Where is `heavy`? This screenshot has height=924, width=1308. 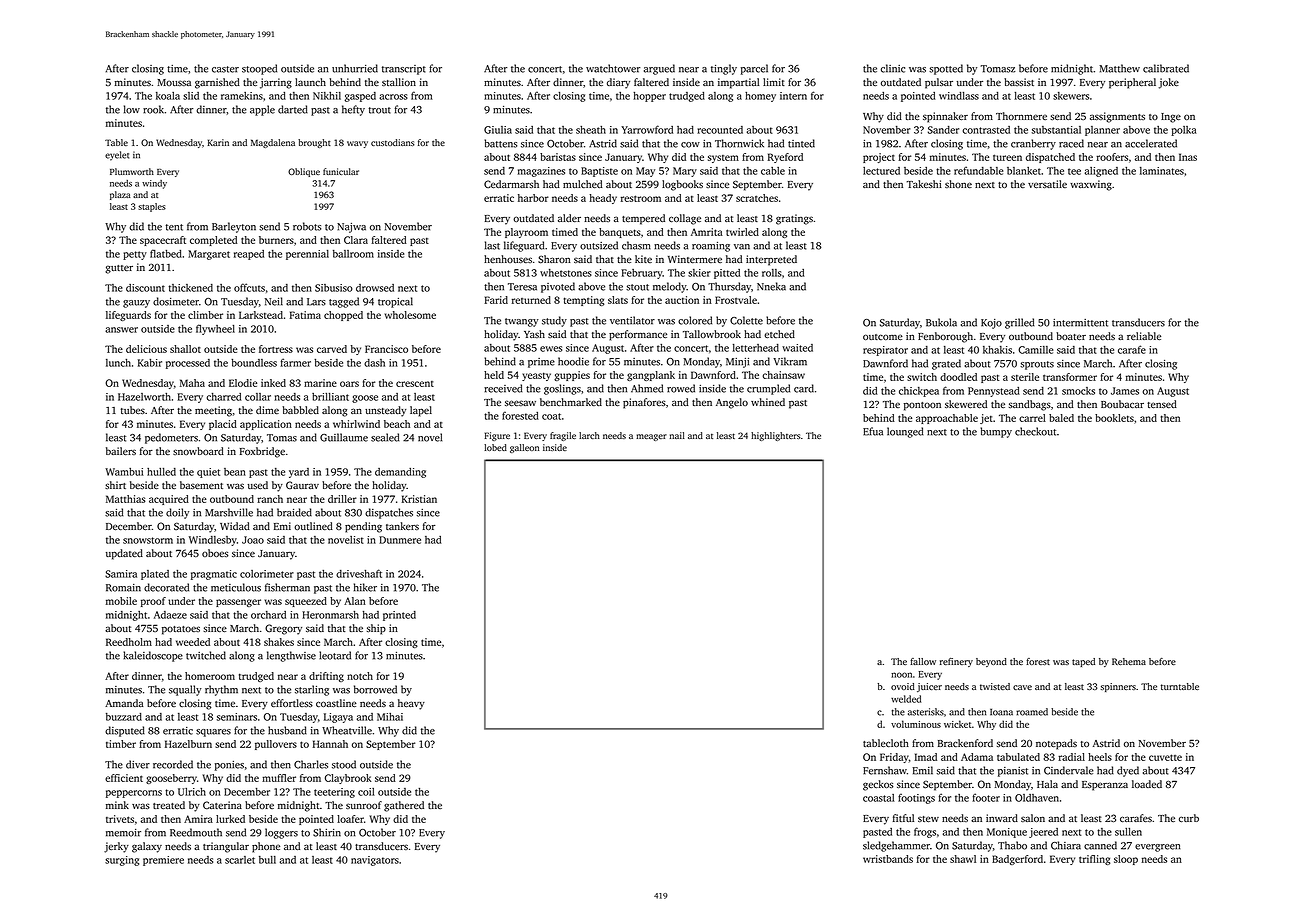
heavy is located at coordinates (411, 704).
